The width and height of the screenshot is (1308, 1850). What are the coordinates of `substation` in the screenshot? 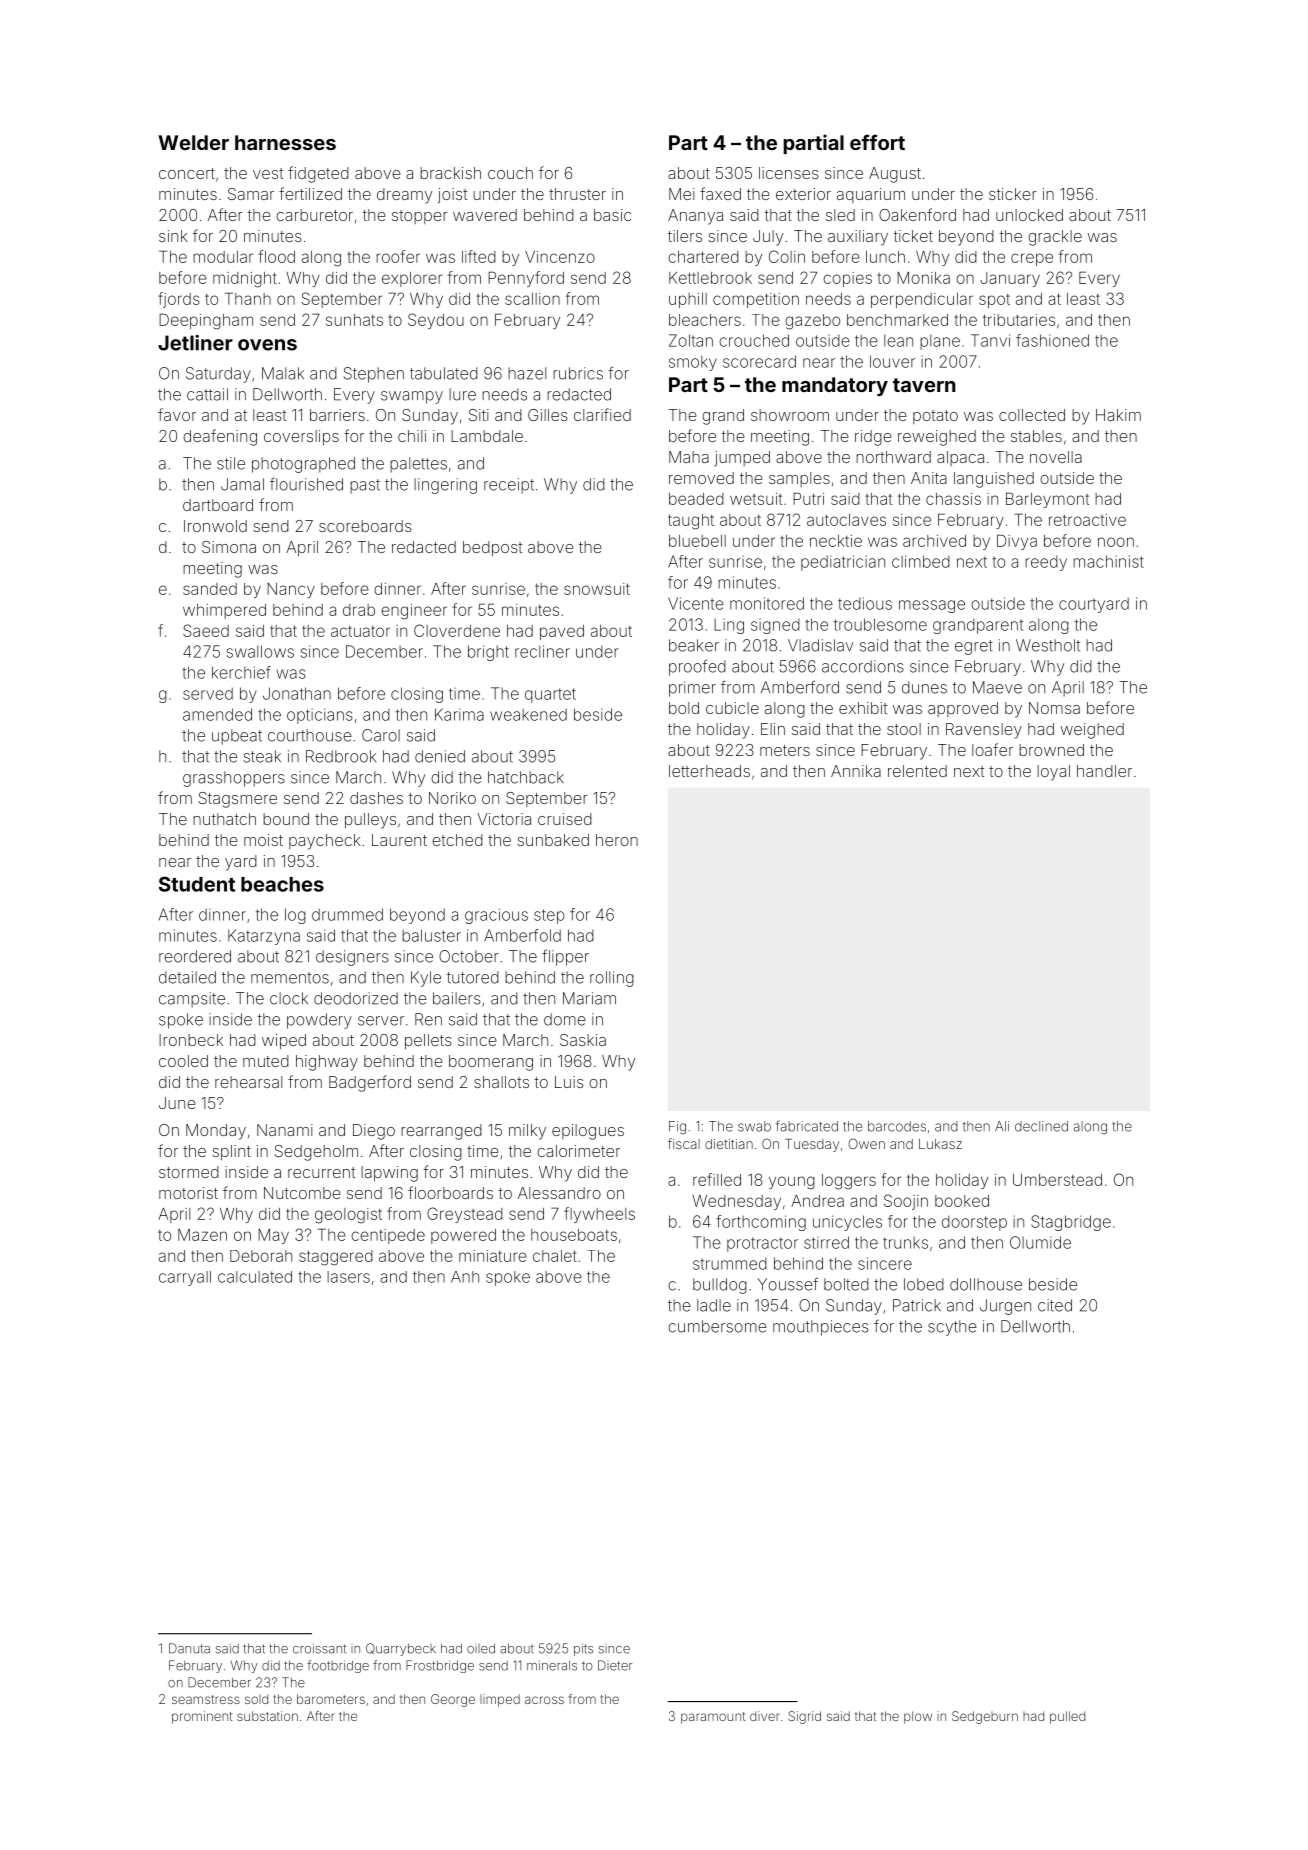 It's located at (267, 1716).
